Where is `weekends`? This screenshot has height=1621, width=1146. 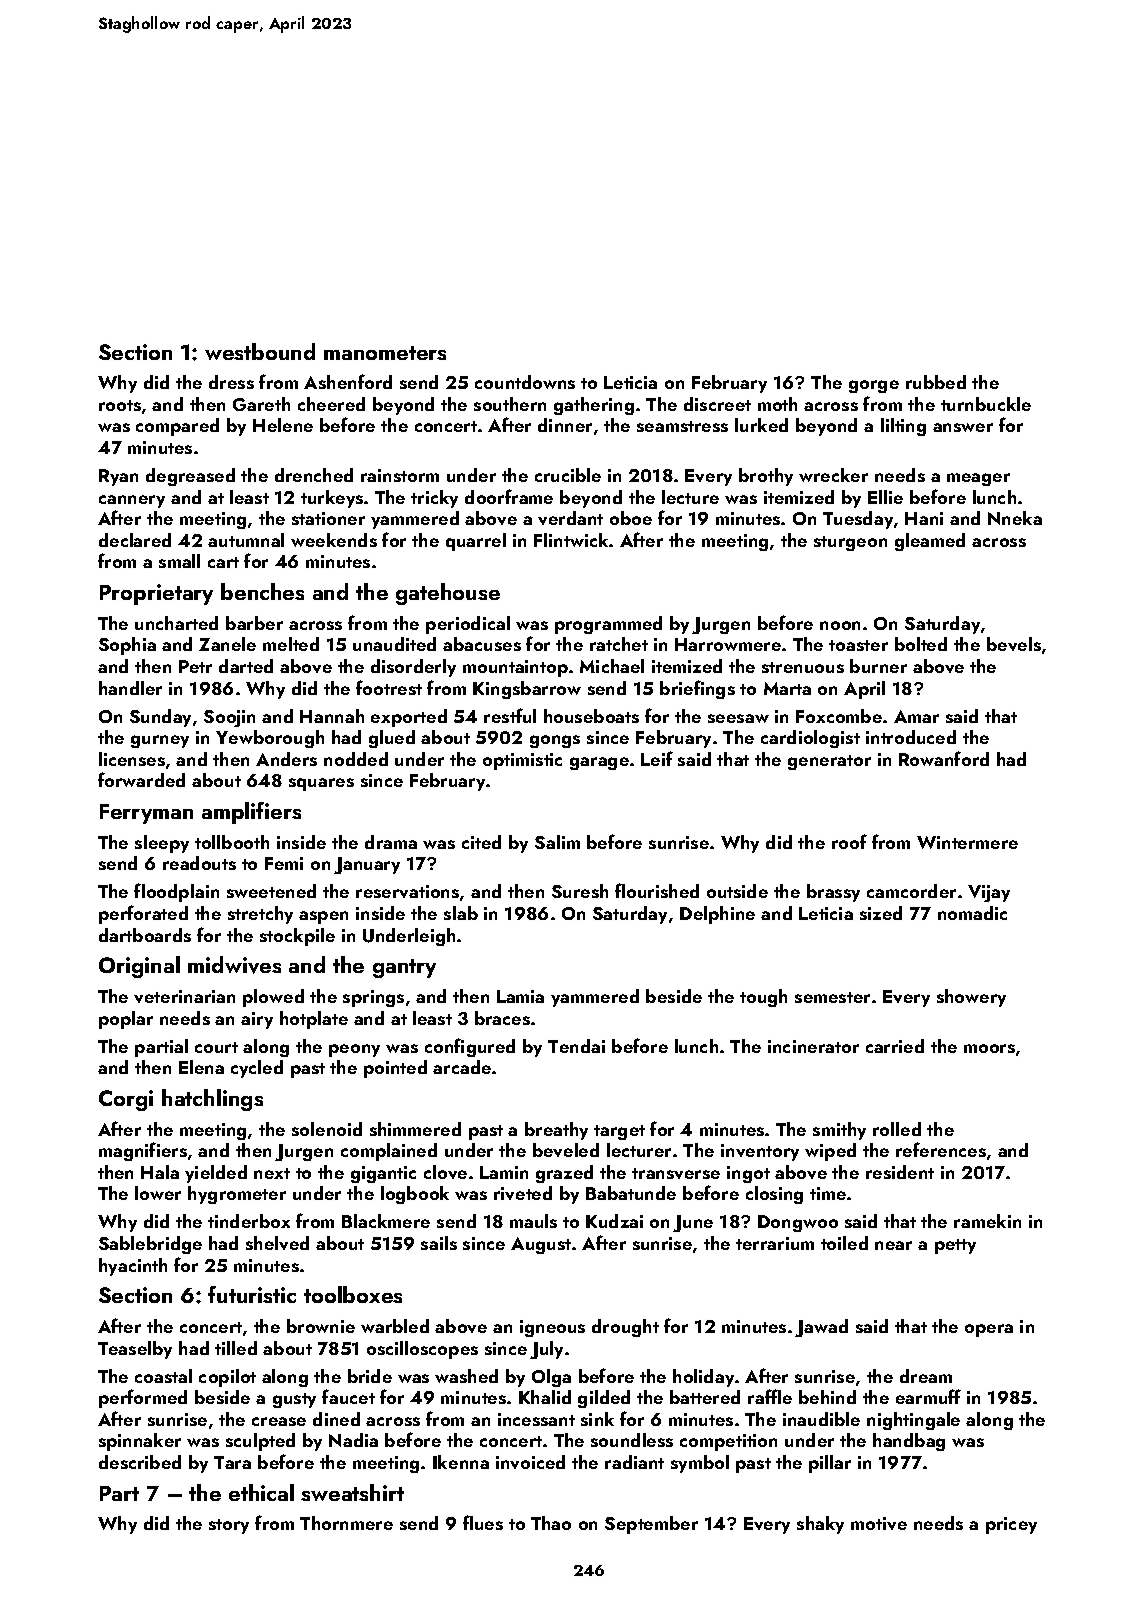
weekends is located at coordinates (334, 540).
